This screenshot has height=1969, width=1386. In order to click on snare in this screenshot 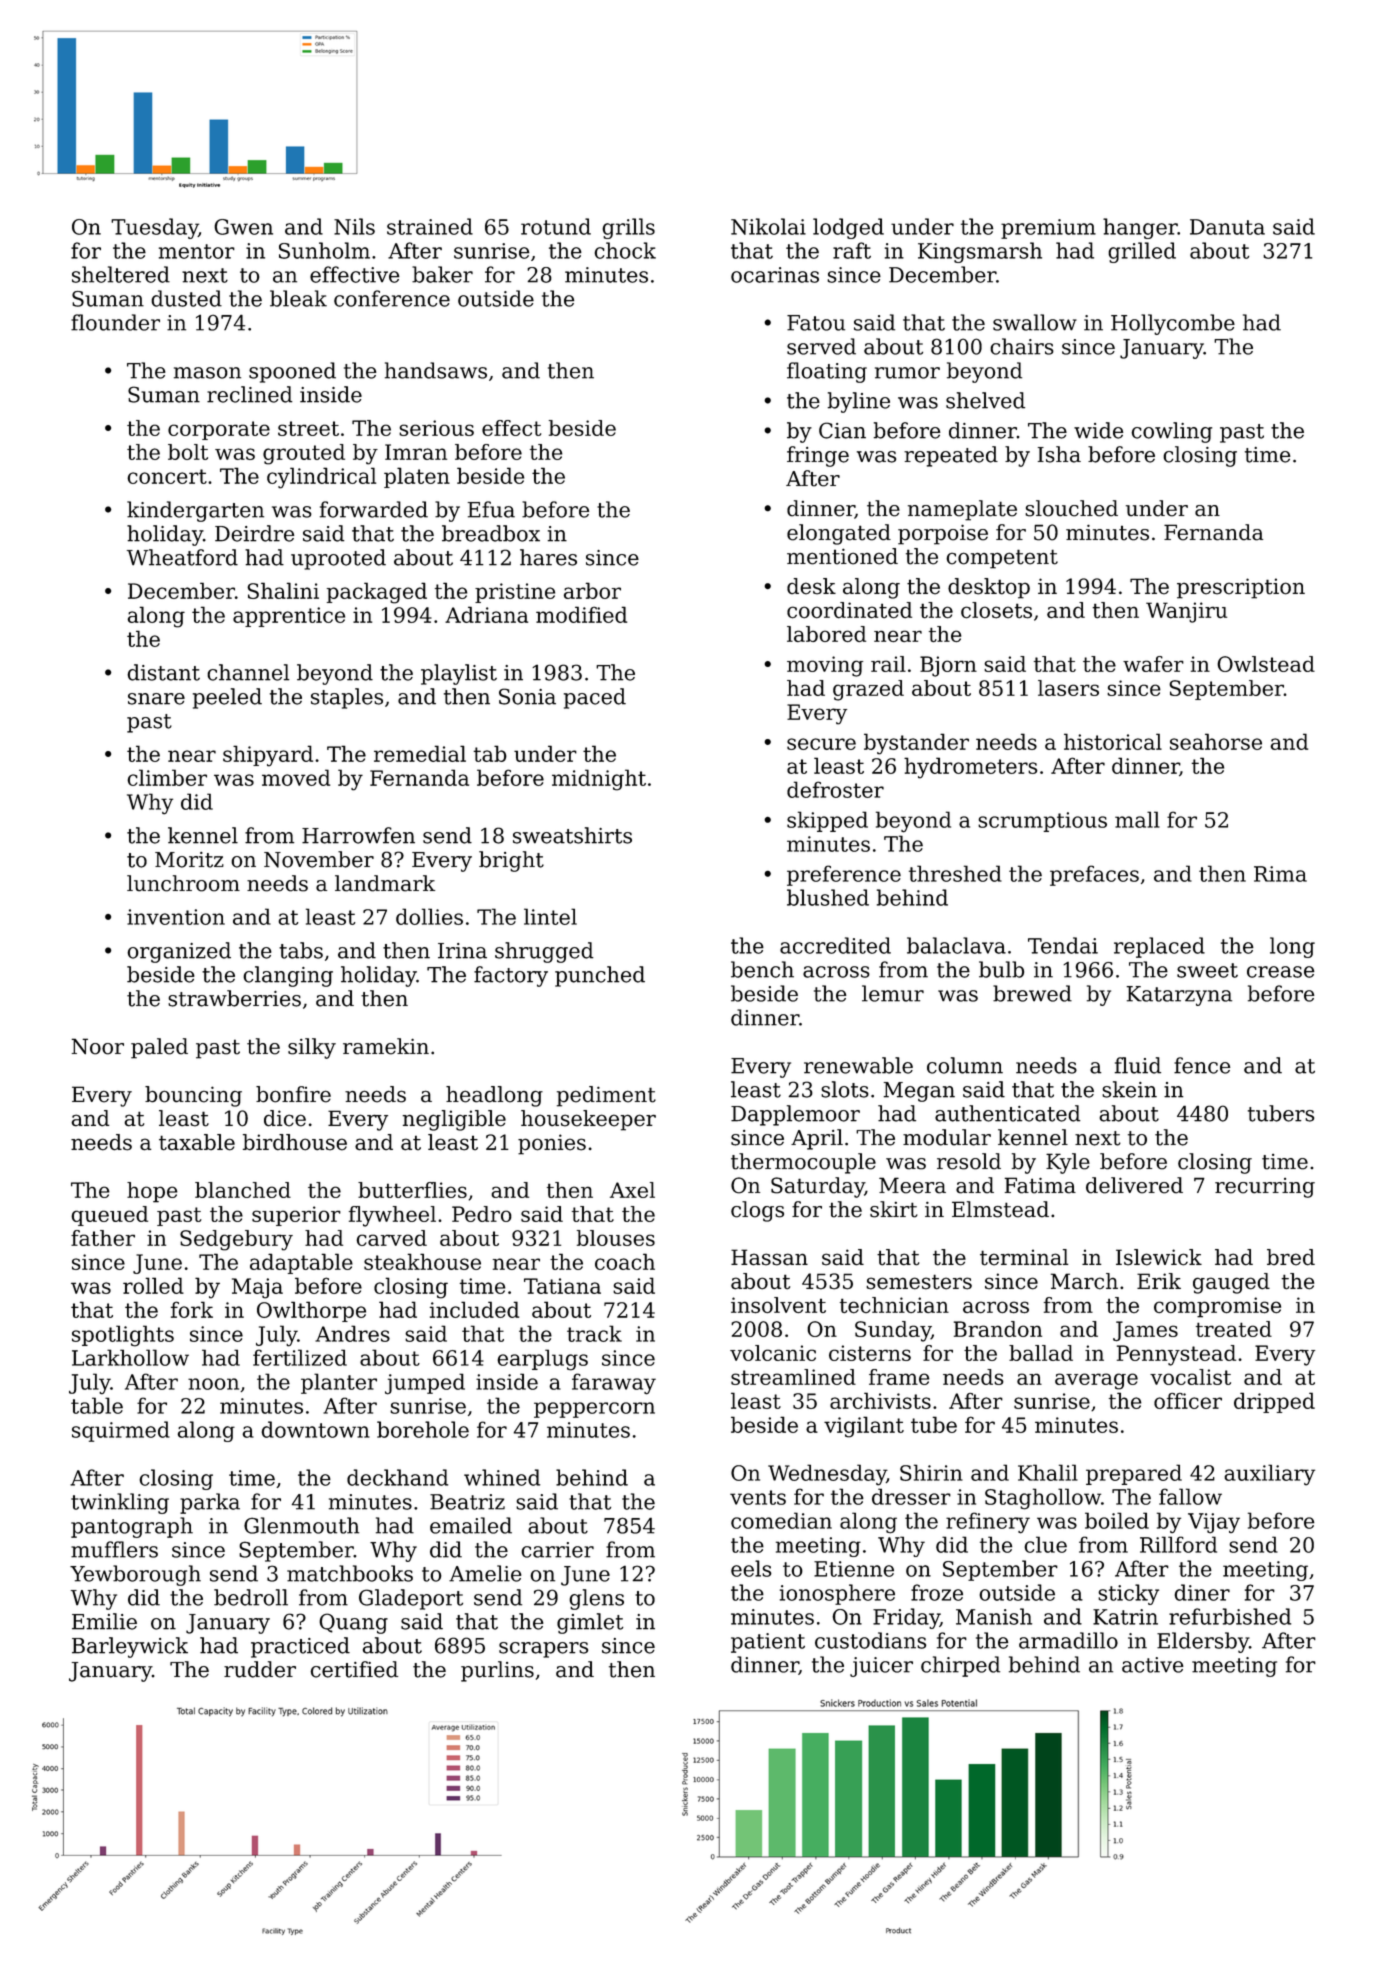, I will do `click(156, 699)`.
